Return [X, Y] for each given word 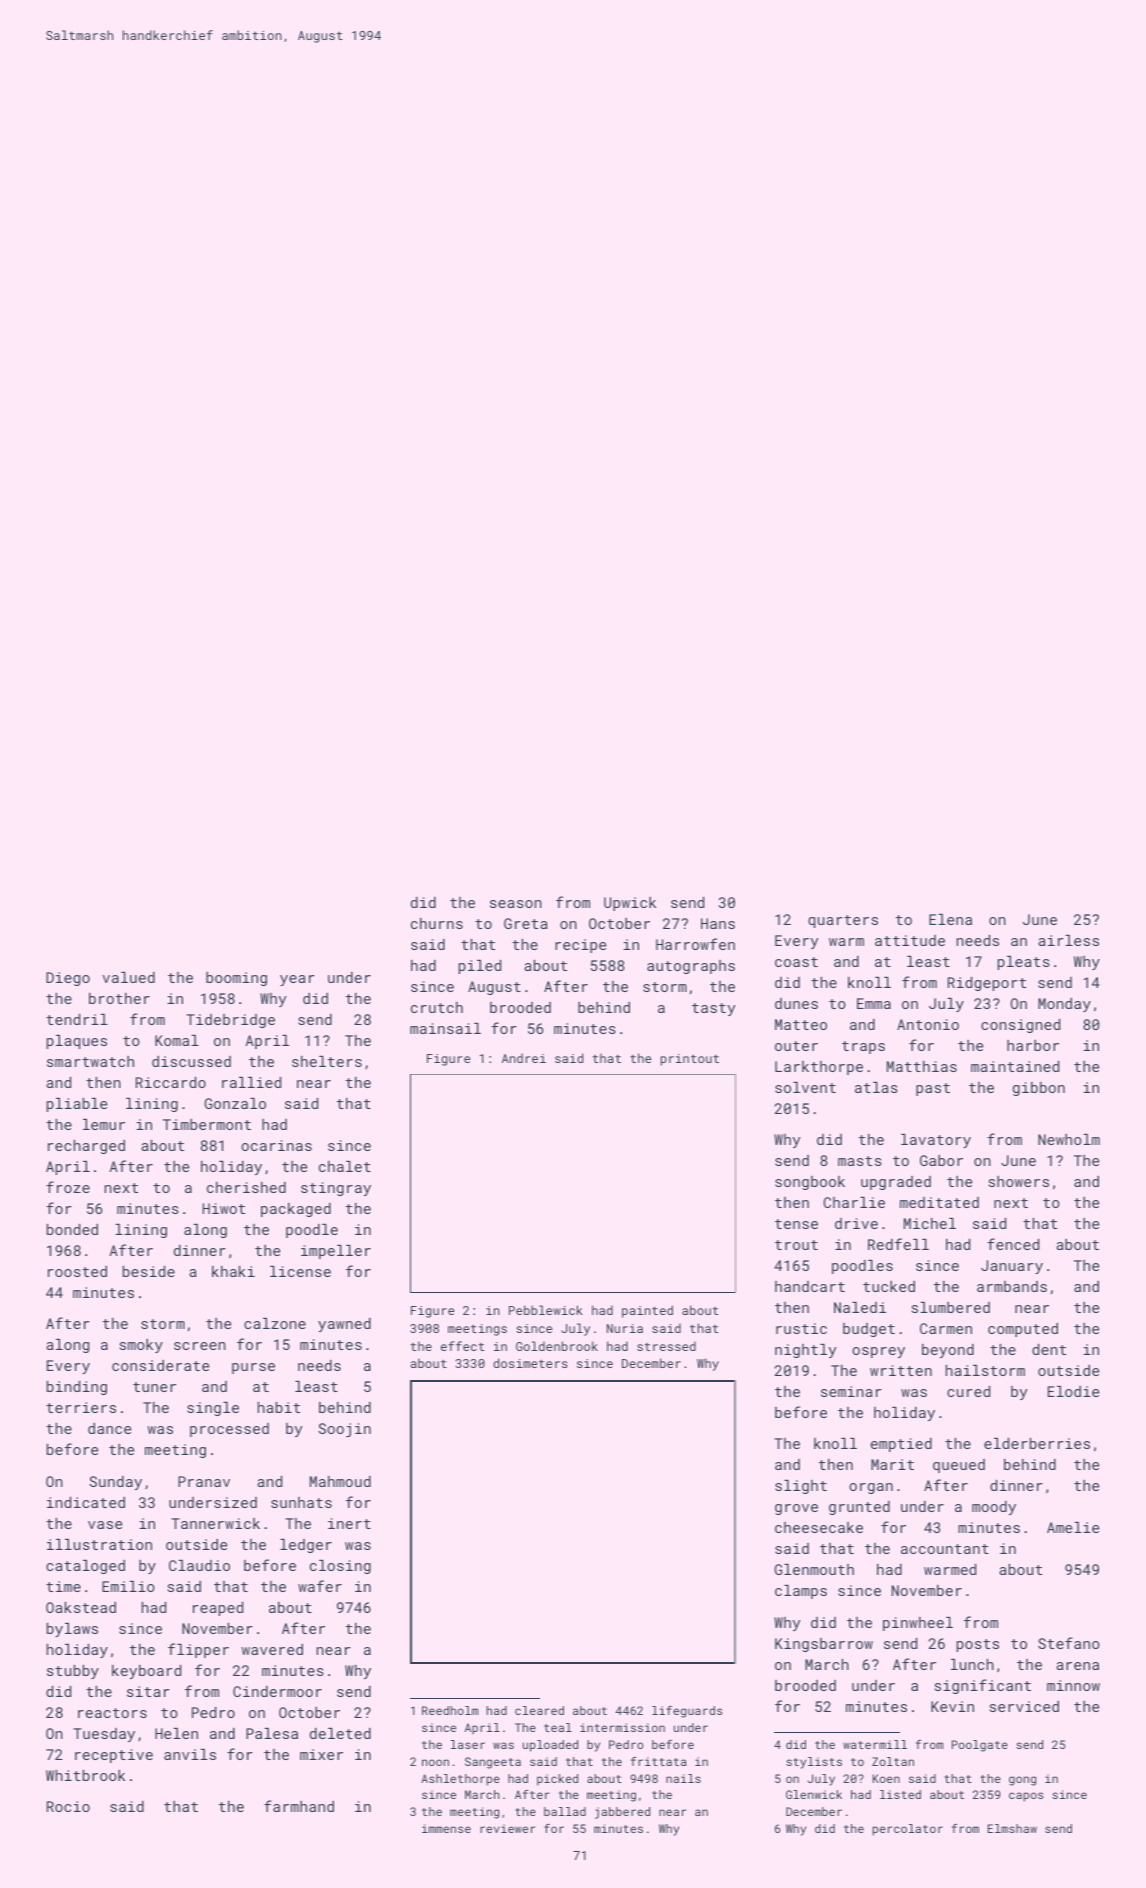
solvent [805, 1087]
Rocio [68, 1806]
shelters [327, 1061]
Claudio [199, 1565]
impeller [336, 1252]
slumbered [951, 1307]
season [516, 904]
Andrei [524, 1058]
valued [128, 977]
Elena [950, 919]
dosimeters [530, 1363]
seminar [851, 1391]
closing [340, 1567]
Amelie [1073, 1527]
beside [149, 1271]
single [213, 1409]
